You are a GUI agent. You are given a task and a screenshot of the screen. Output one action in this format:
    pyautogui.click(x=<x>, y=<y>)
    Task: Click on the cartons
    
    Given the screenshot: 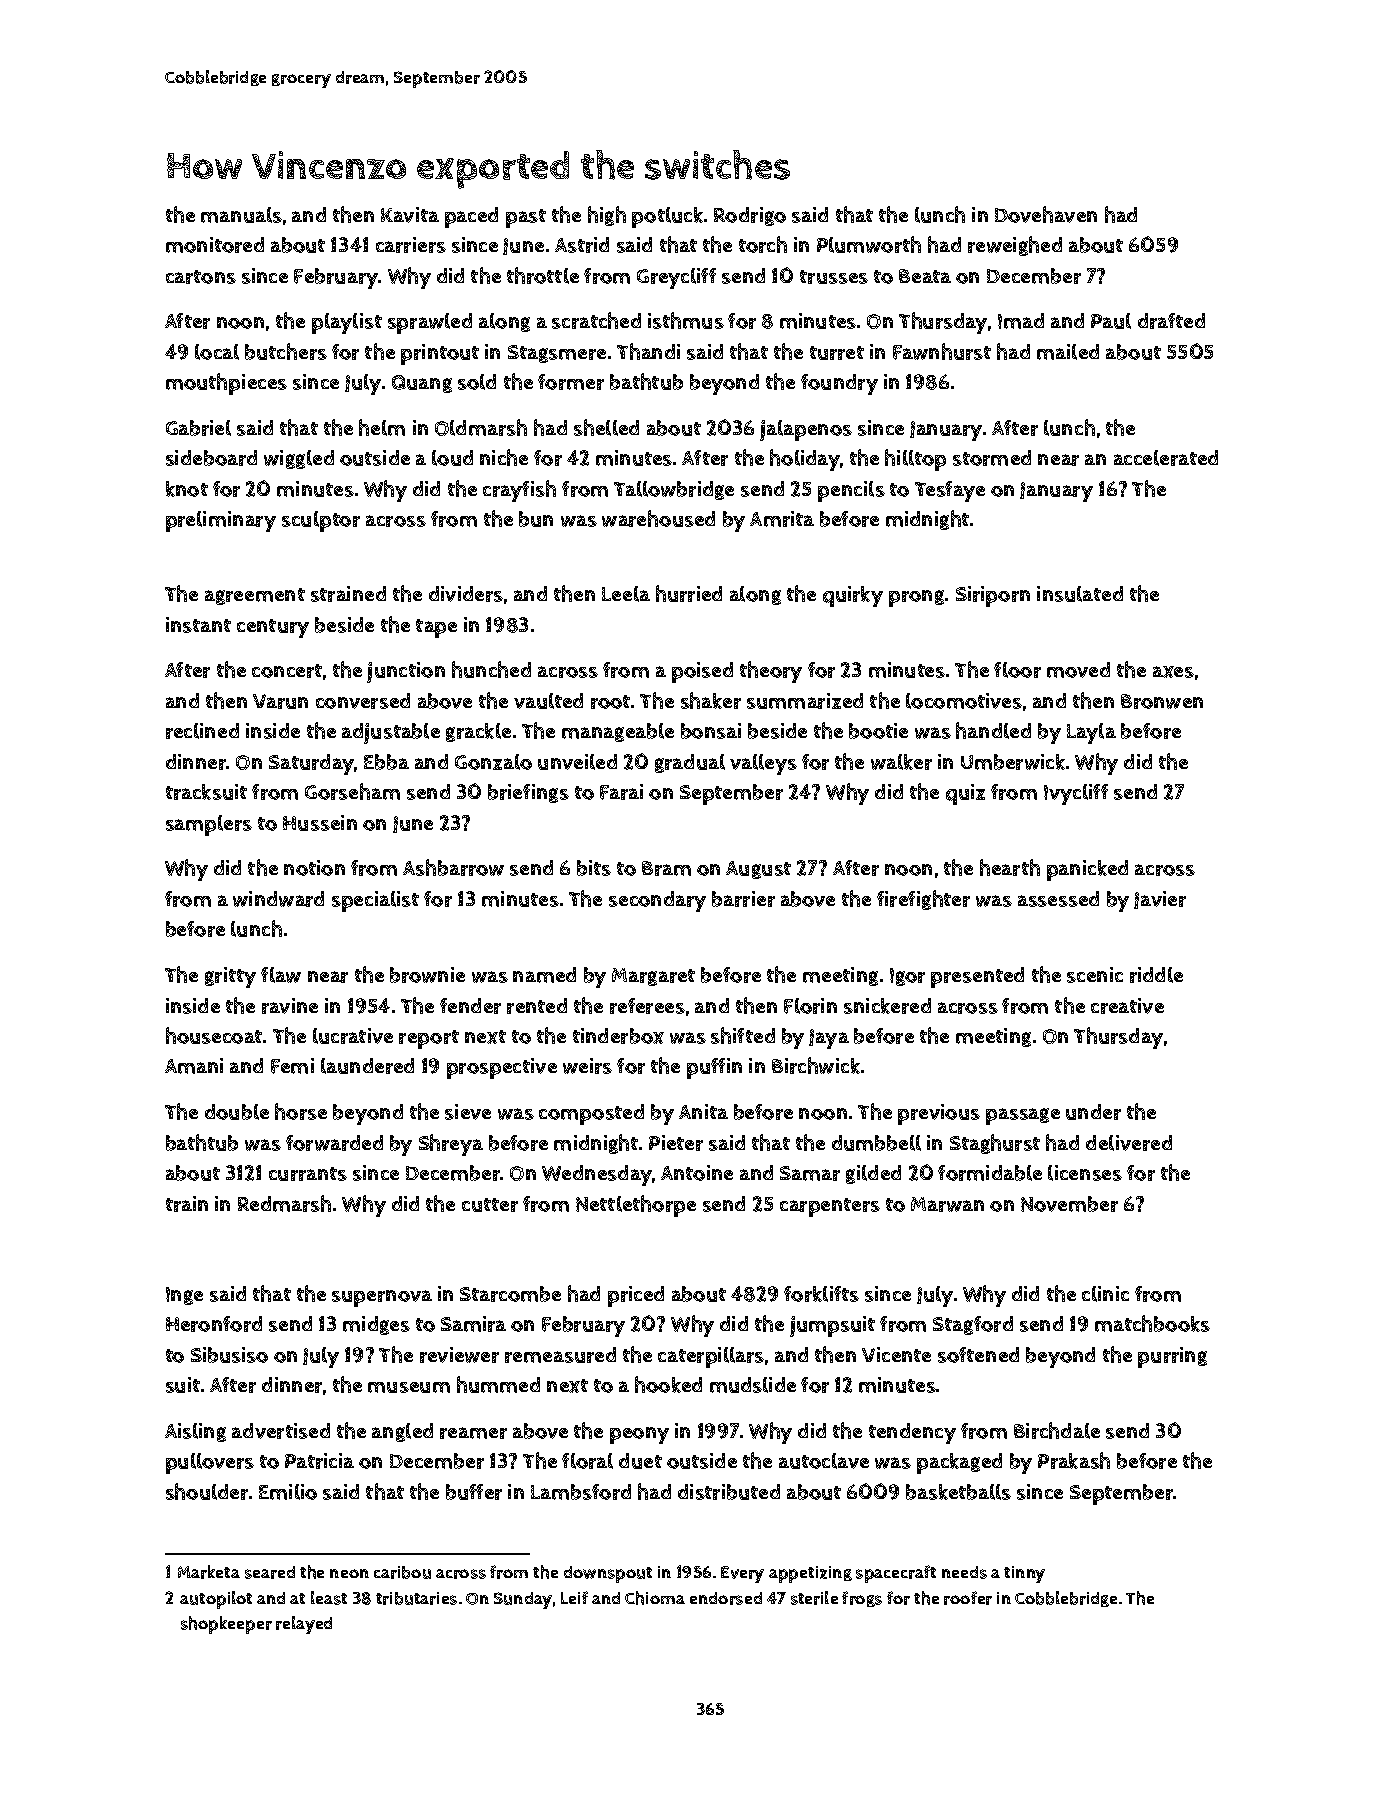 What is the action you would take?
    pyautogui.click(x=201, y=277)
